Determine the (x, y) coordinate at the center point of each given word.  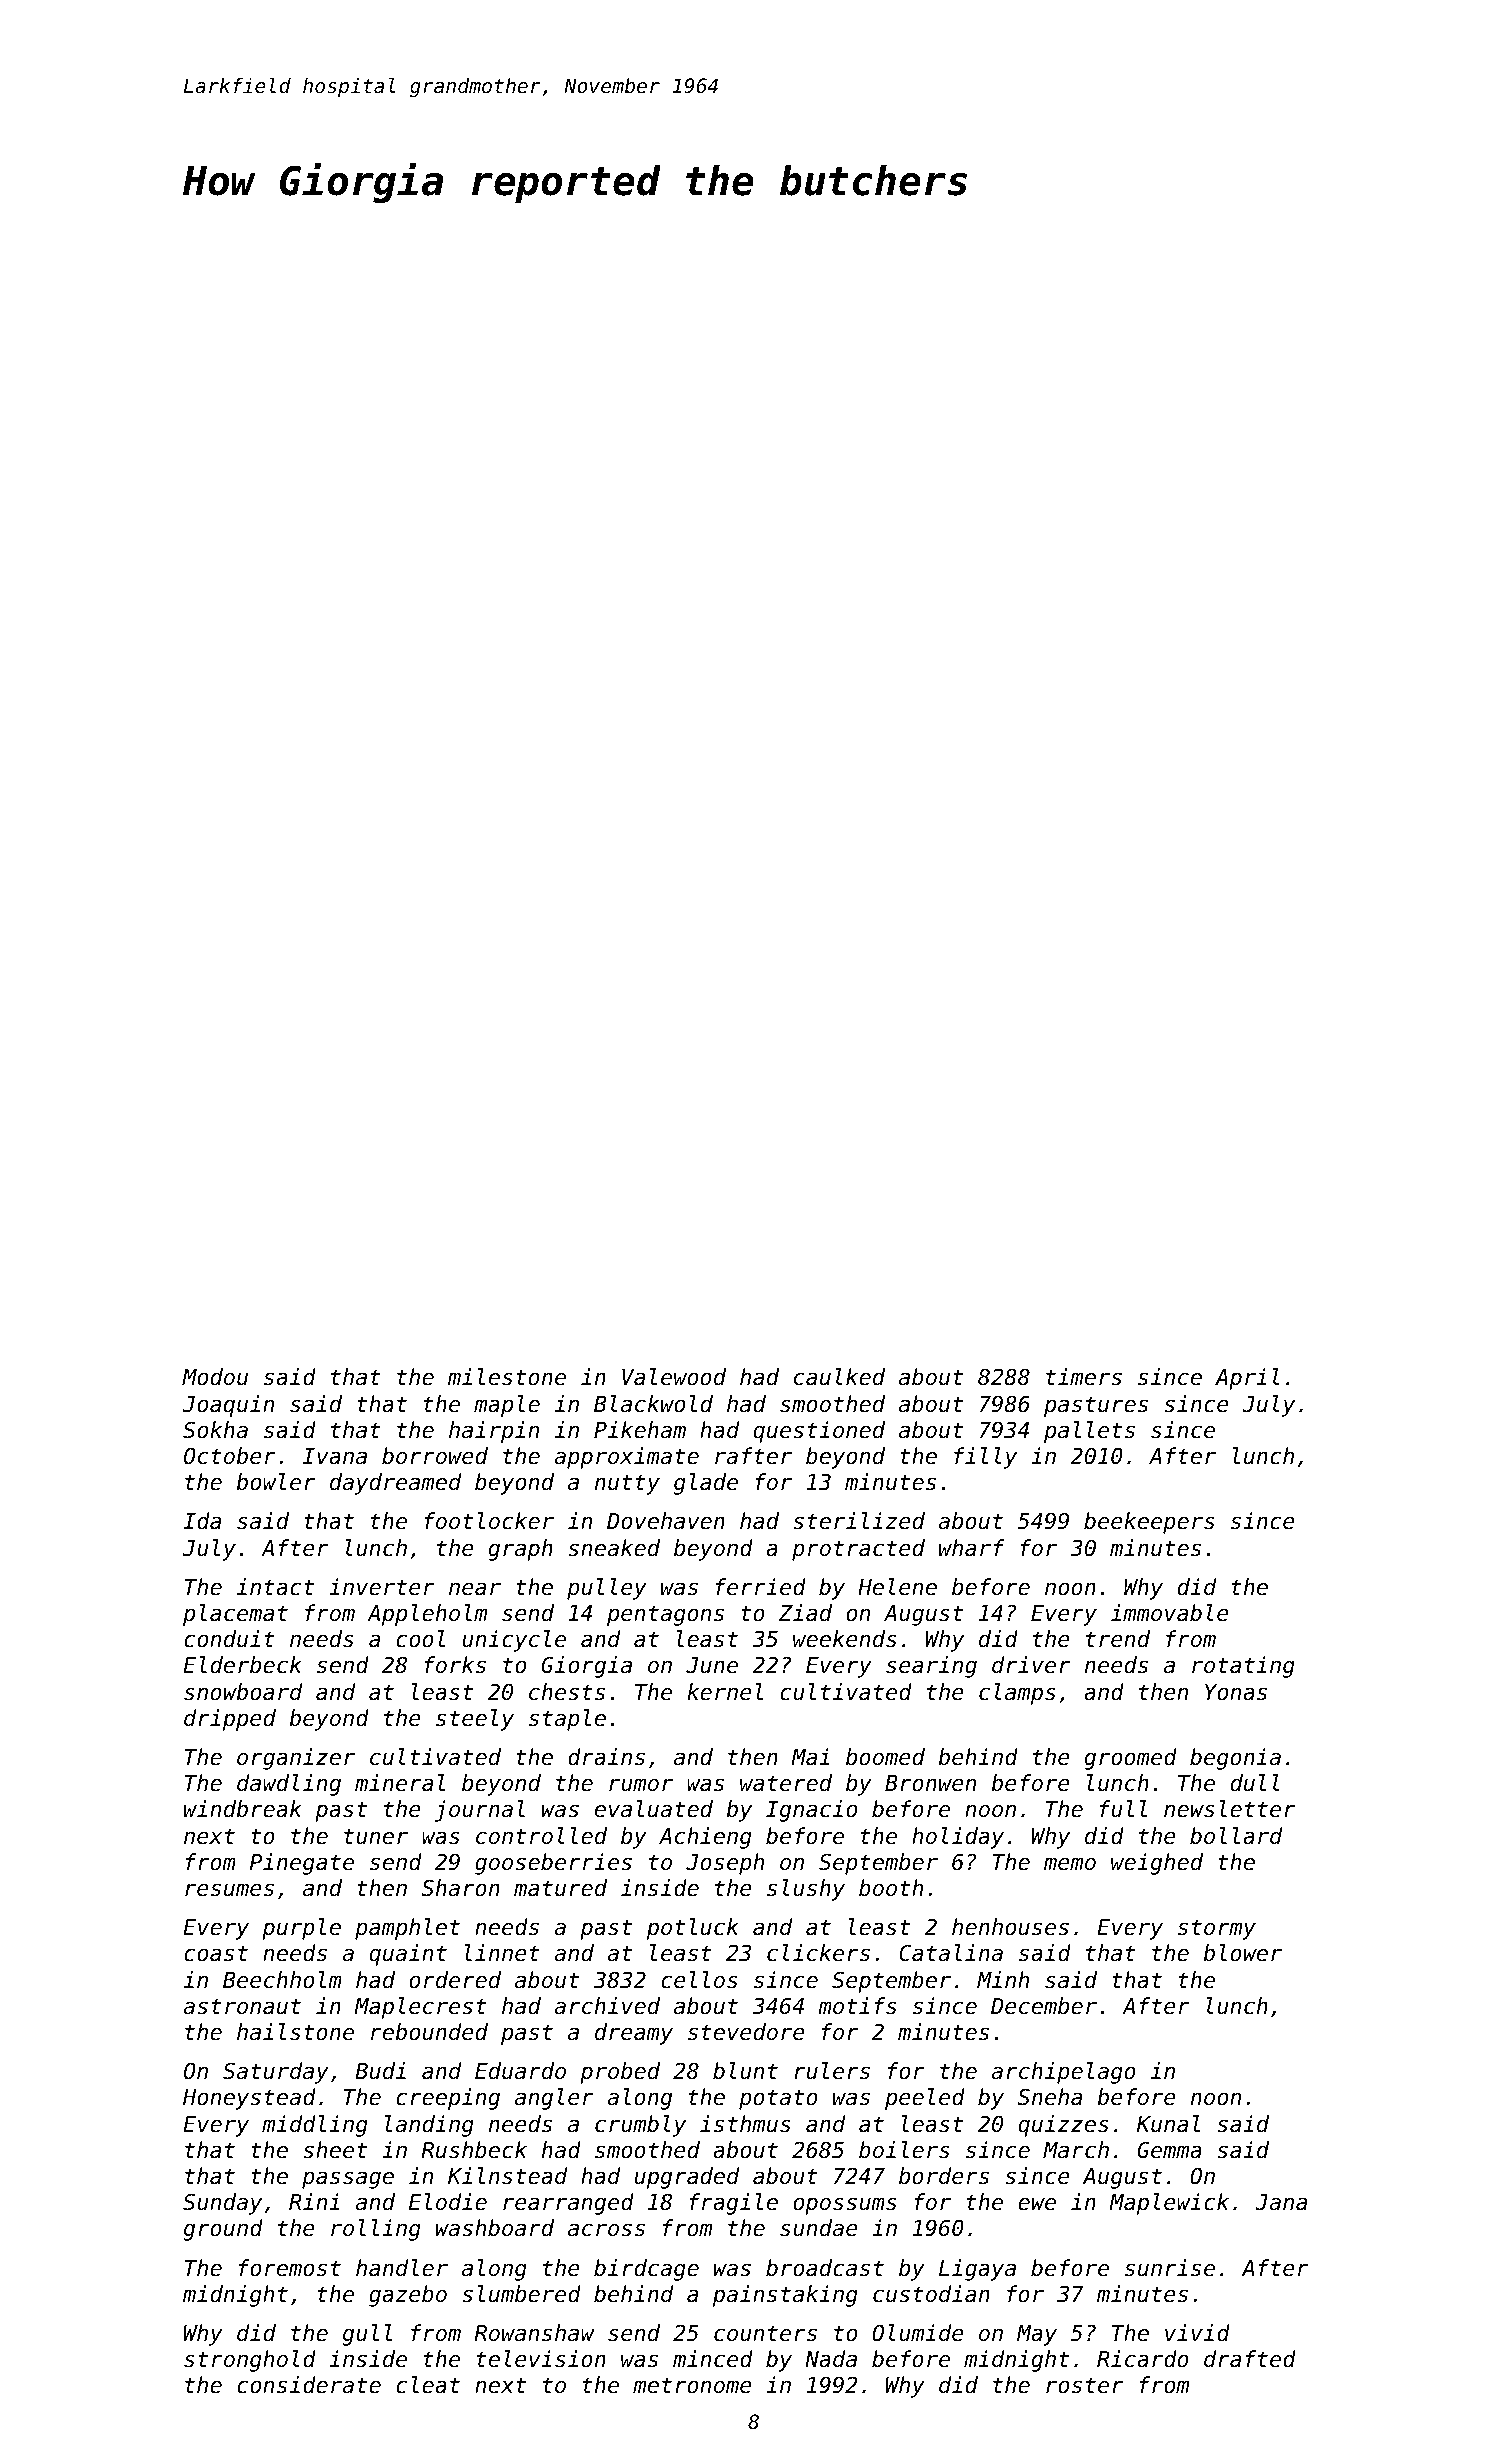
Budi (380, 2071)
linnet (502, 1953)
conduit (229, 1639)
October (230, 1456)
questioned (819, 1432)
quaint (408, 1955)
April (1247, 1379)
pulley (607, 1589)
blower (1242, 1953)
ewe (1037, 2204)
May (1037, 2335)
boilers (904, 2150)
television (541, 2359)
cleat (428, 2385)
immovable (1170, 1613)
